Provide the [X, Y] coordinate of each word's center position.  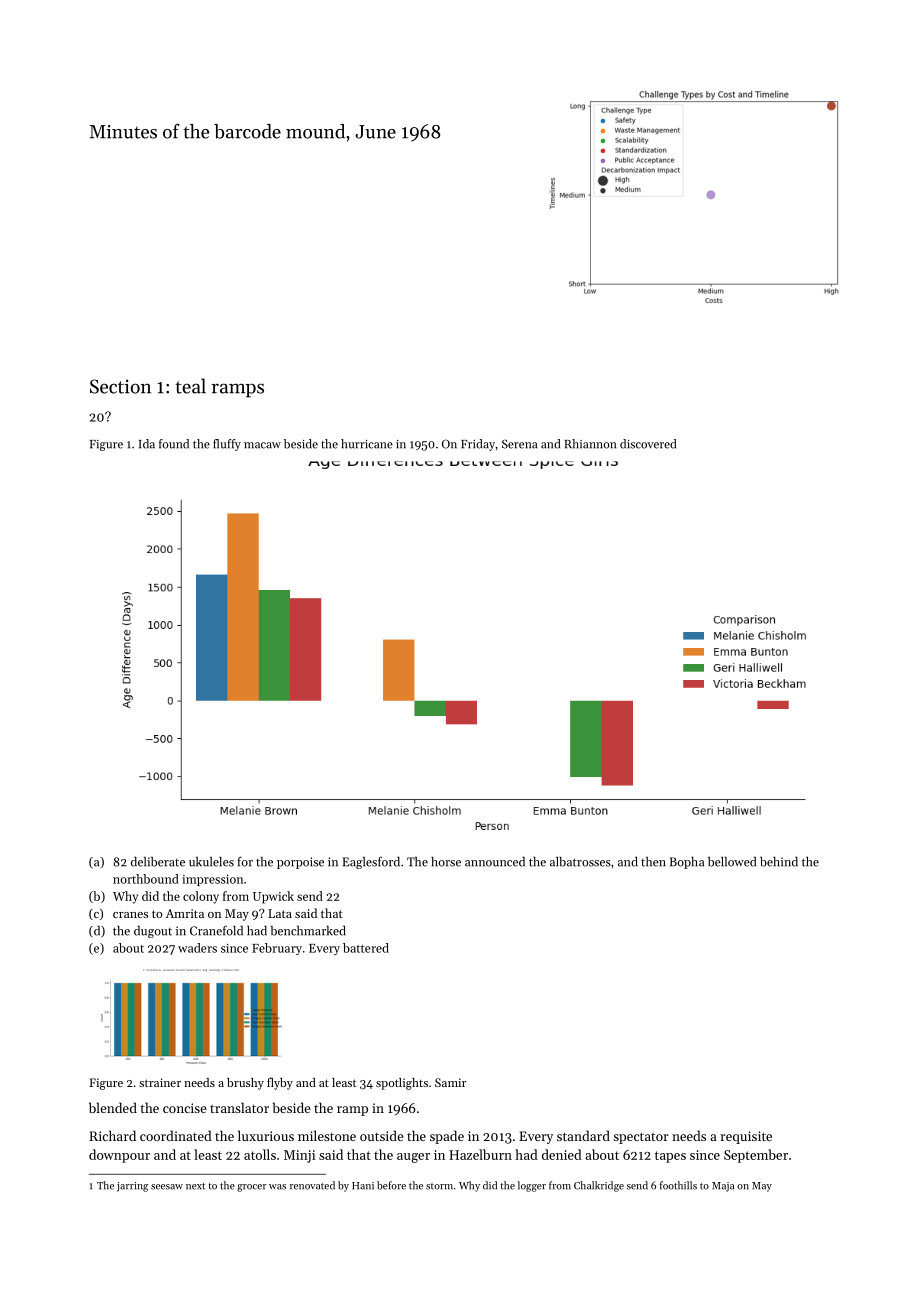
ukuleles [211, 861]
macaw [262, 445]
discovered [648, 444]
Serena [519, 444]
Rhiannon [590, 444]
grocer [252, 1188]
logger [532, 1186]
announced [495, 862]
